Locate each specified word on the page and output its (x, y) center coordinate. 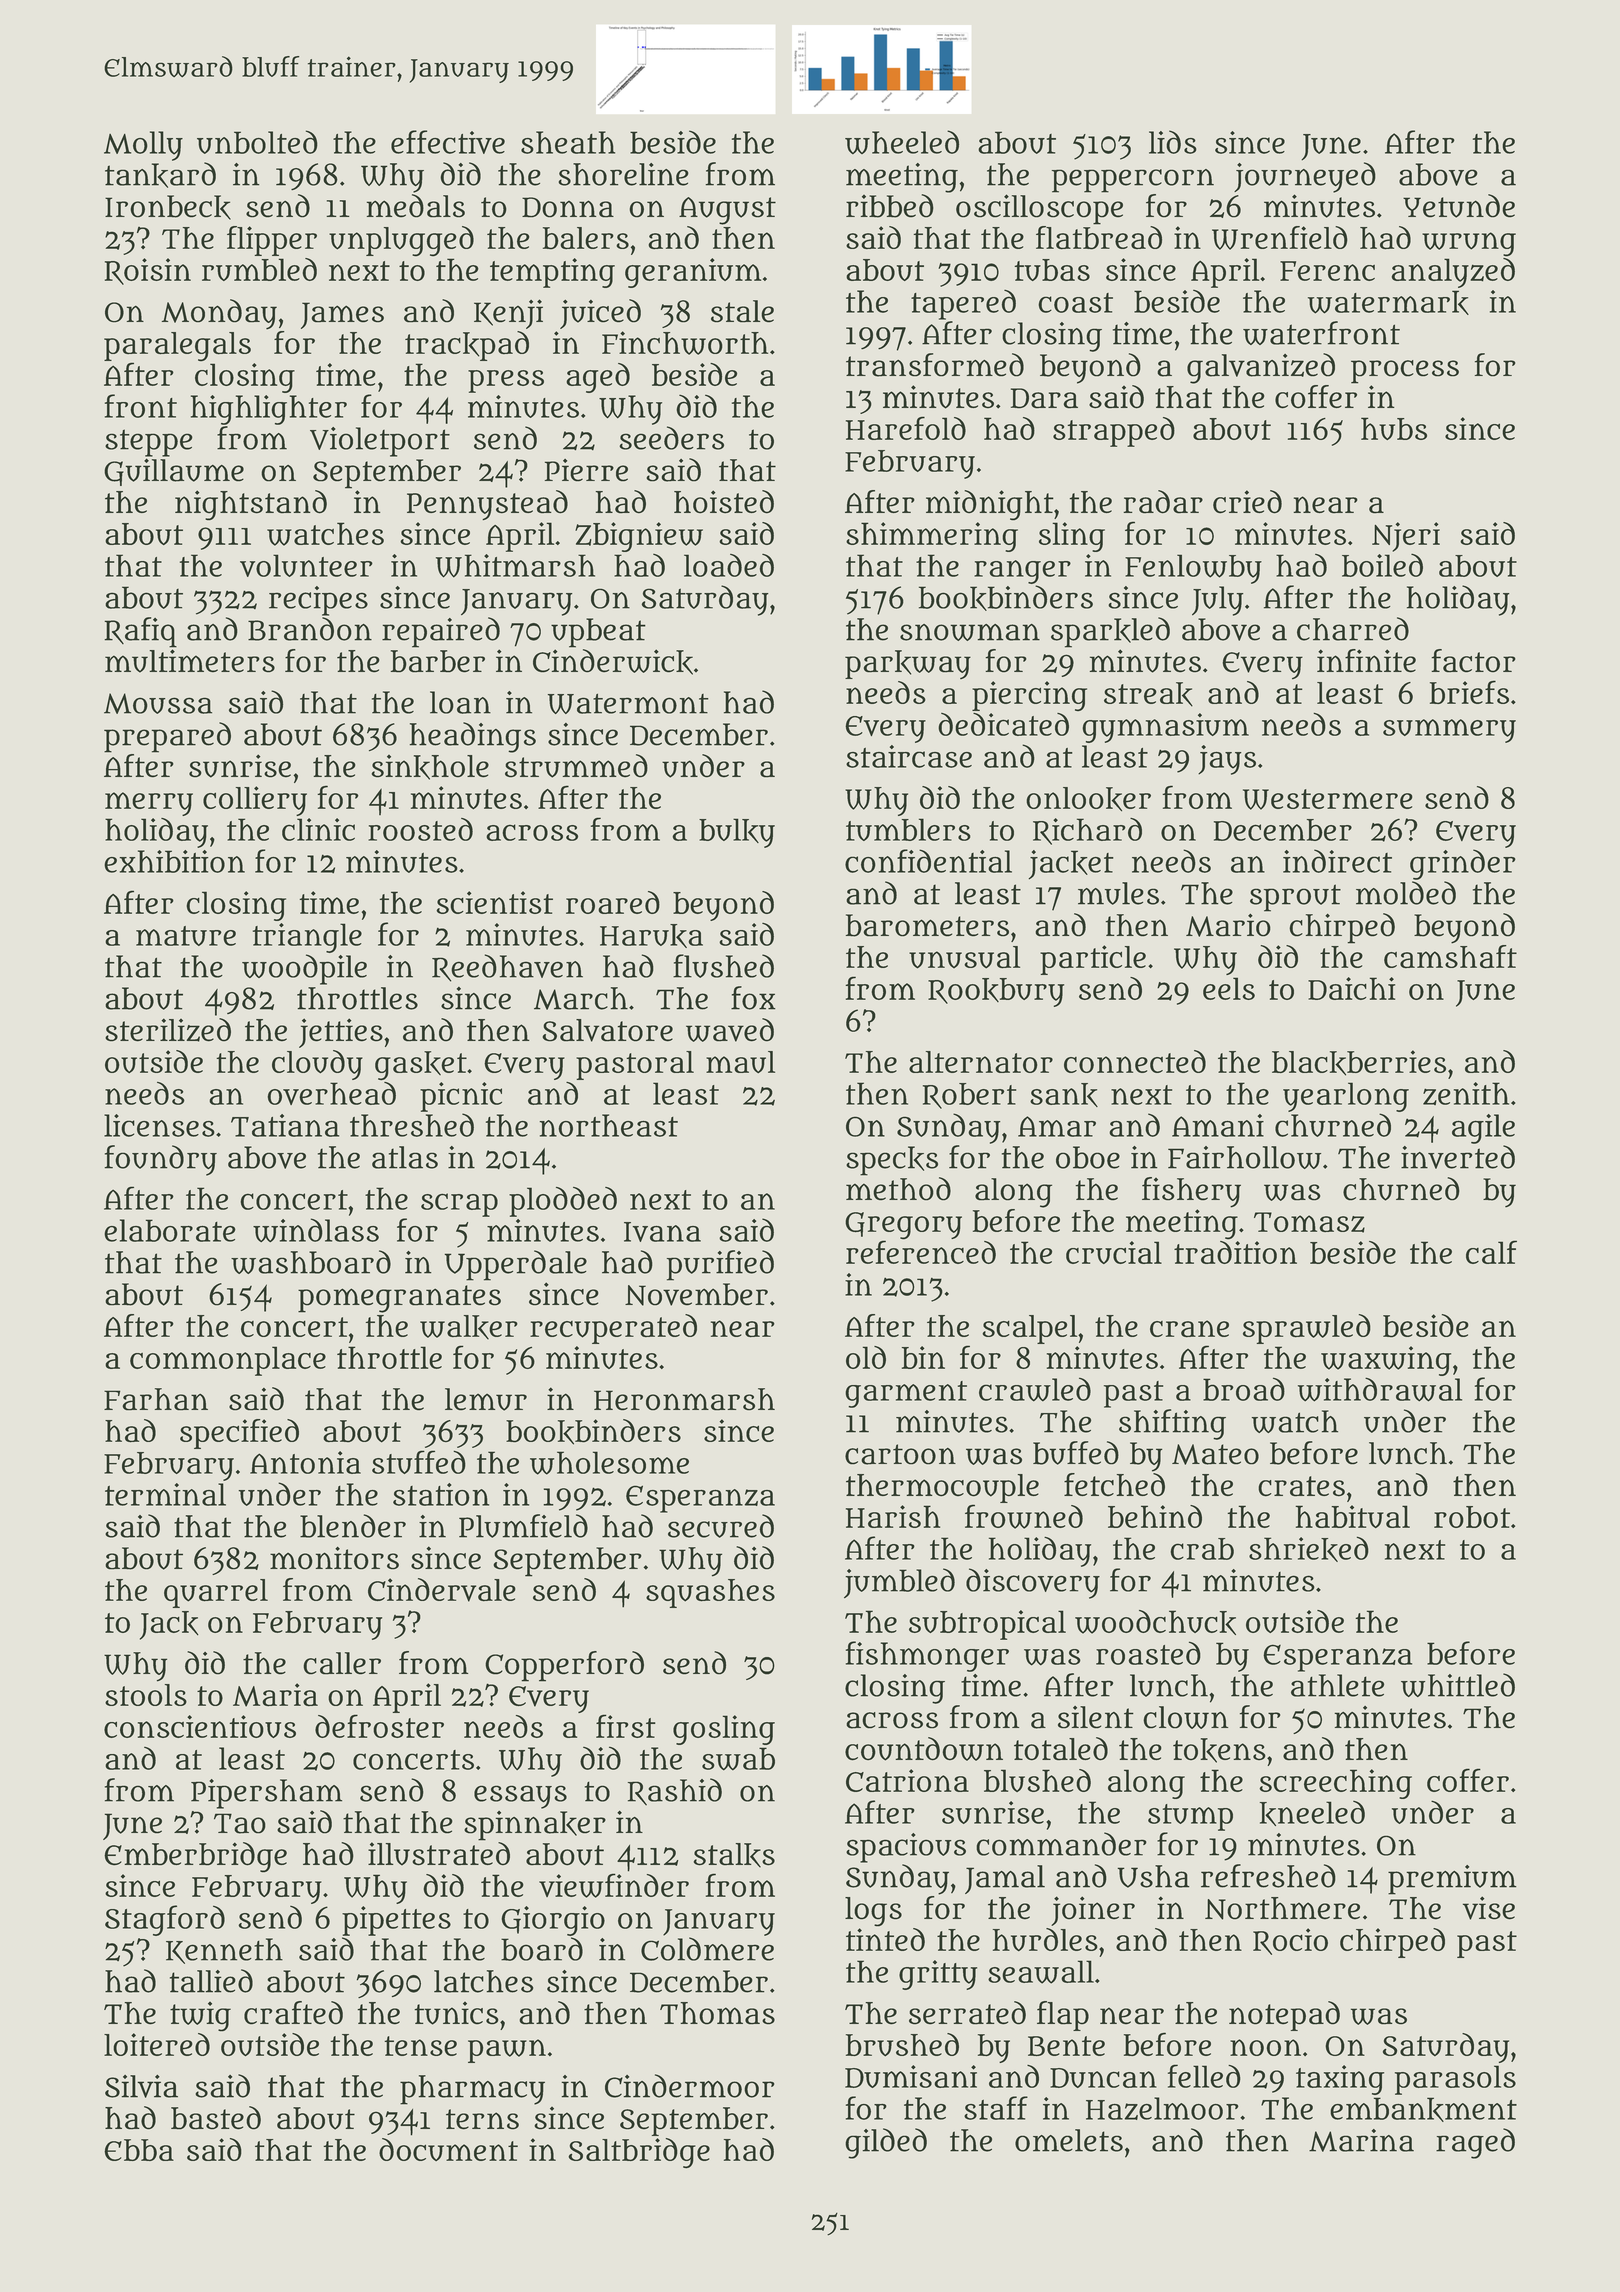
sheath (568, 142)
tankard (160, 175)
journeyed (1305, 177)
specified (239, 1434)
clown (1185, 1717)
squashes (710, 1593)
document (448, 2149)
